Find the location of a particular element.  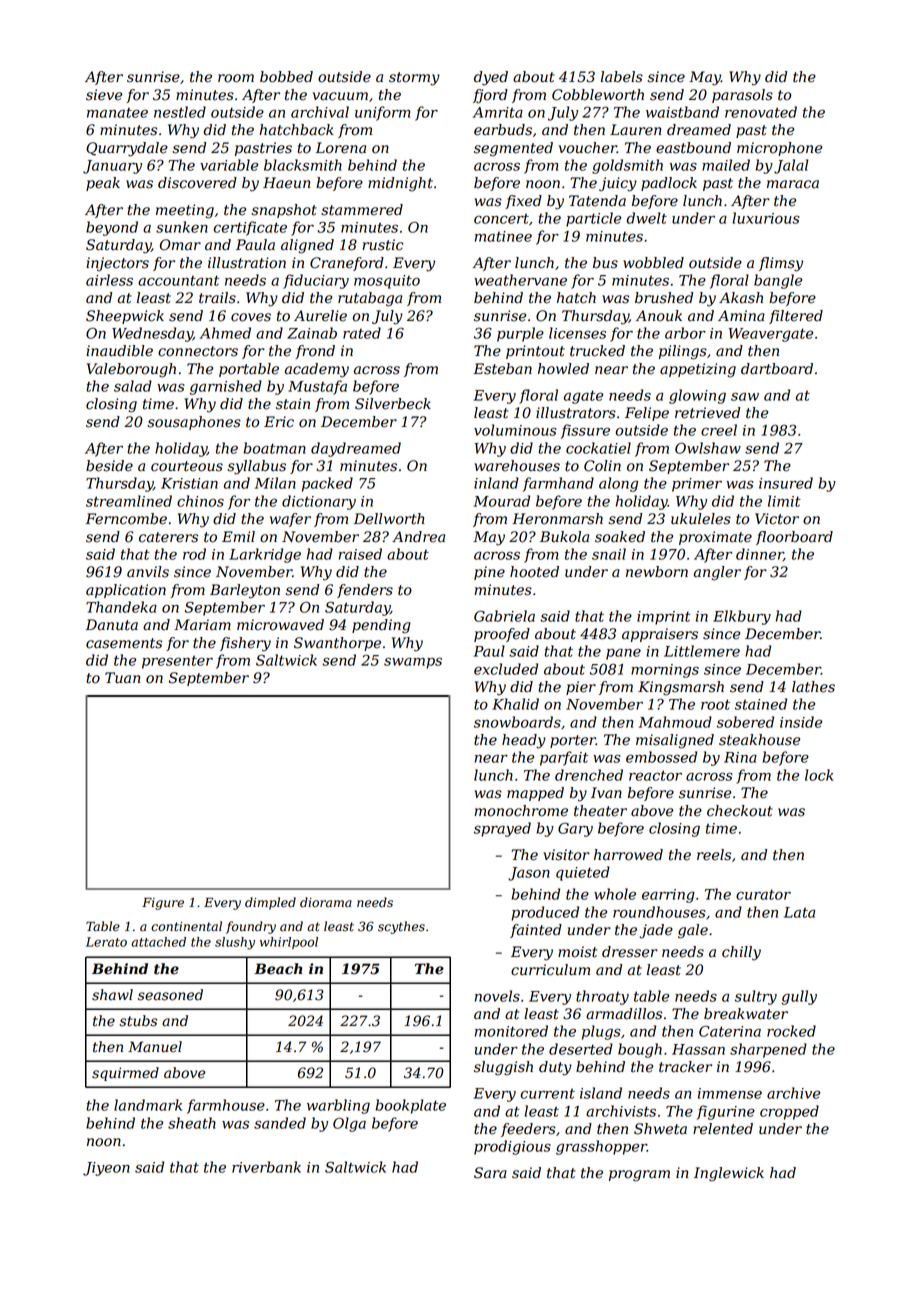

Sara is located at coordinates (490, 1173).
